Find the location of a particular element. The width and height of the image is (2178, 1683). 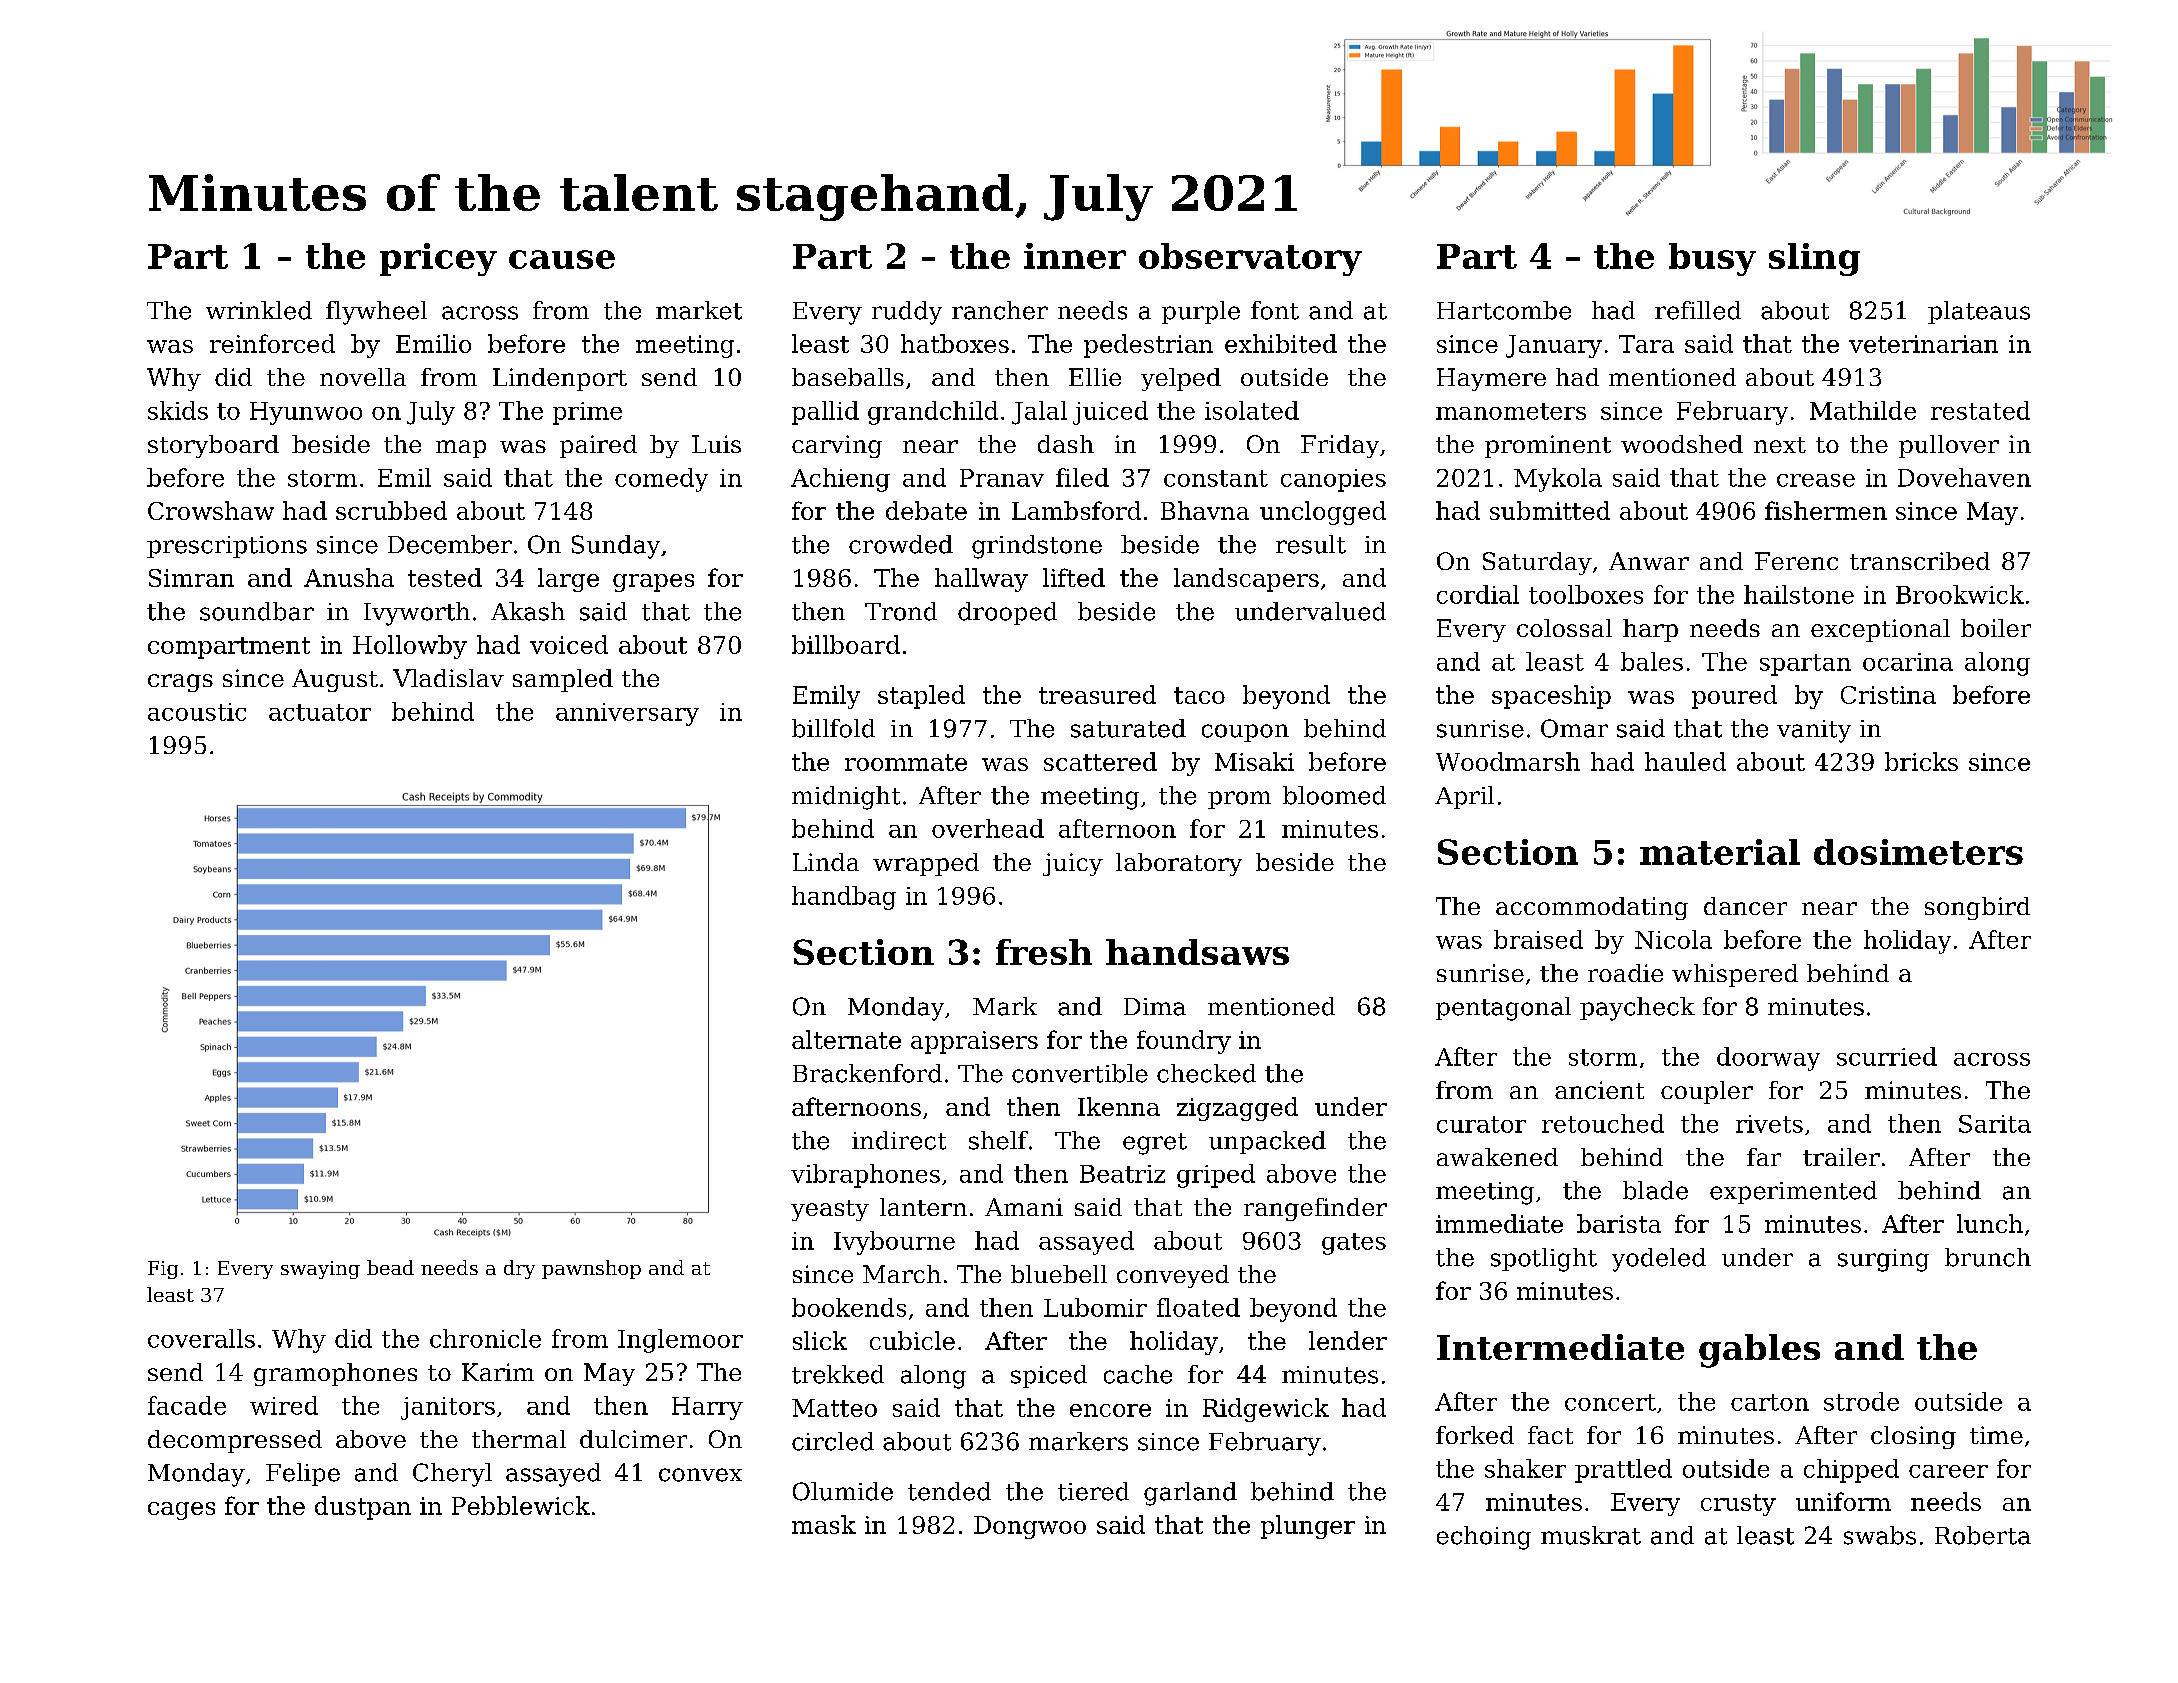

bead is located at coordinates (390, 1267).
